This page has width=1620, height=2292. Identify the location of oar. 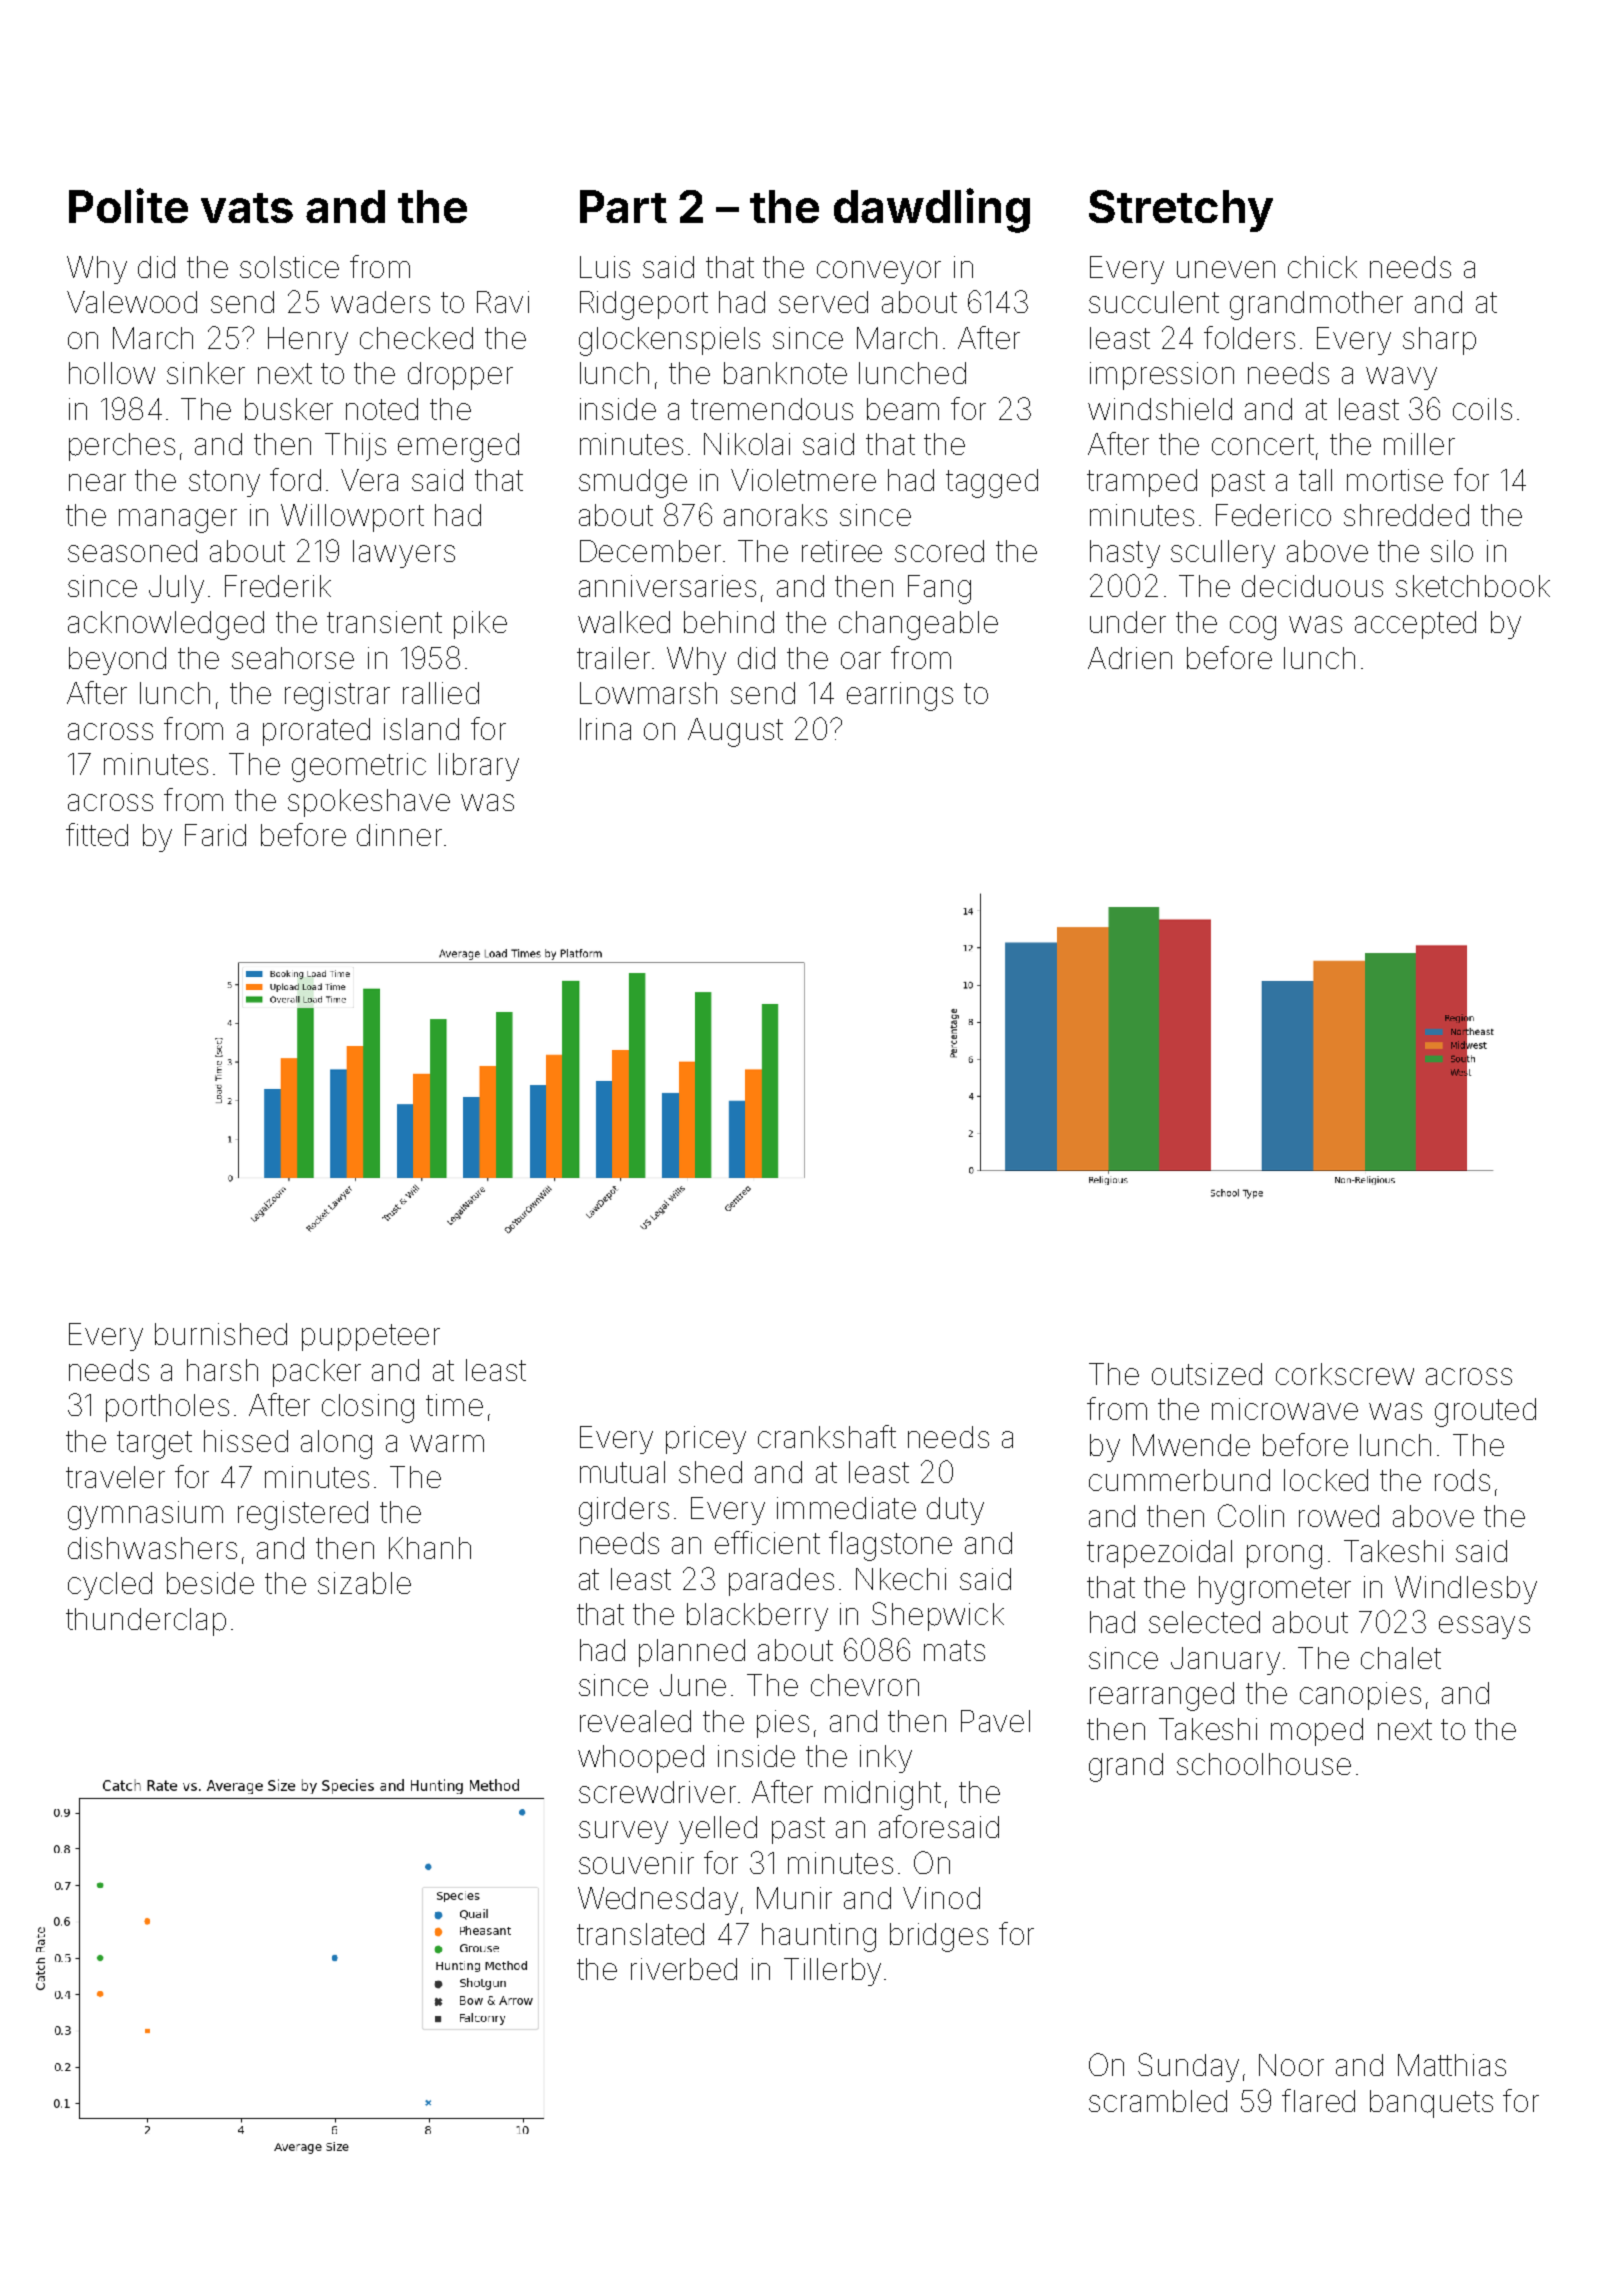
(861, 660).
